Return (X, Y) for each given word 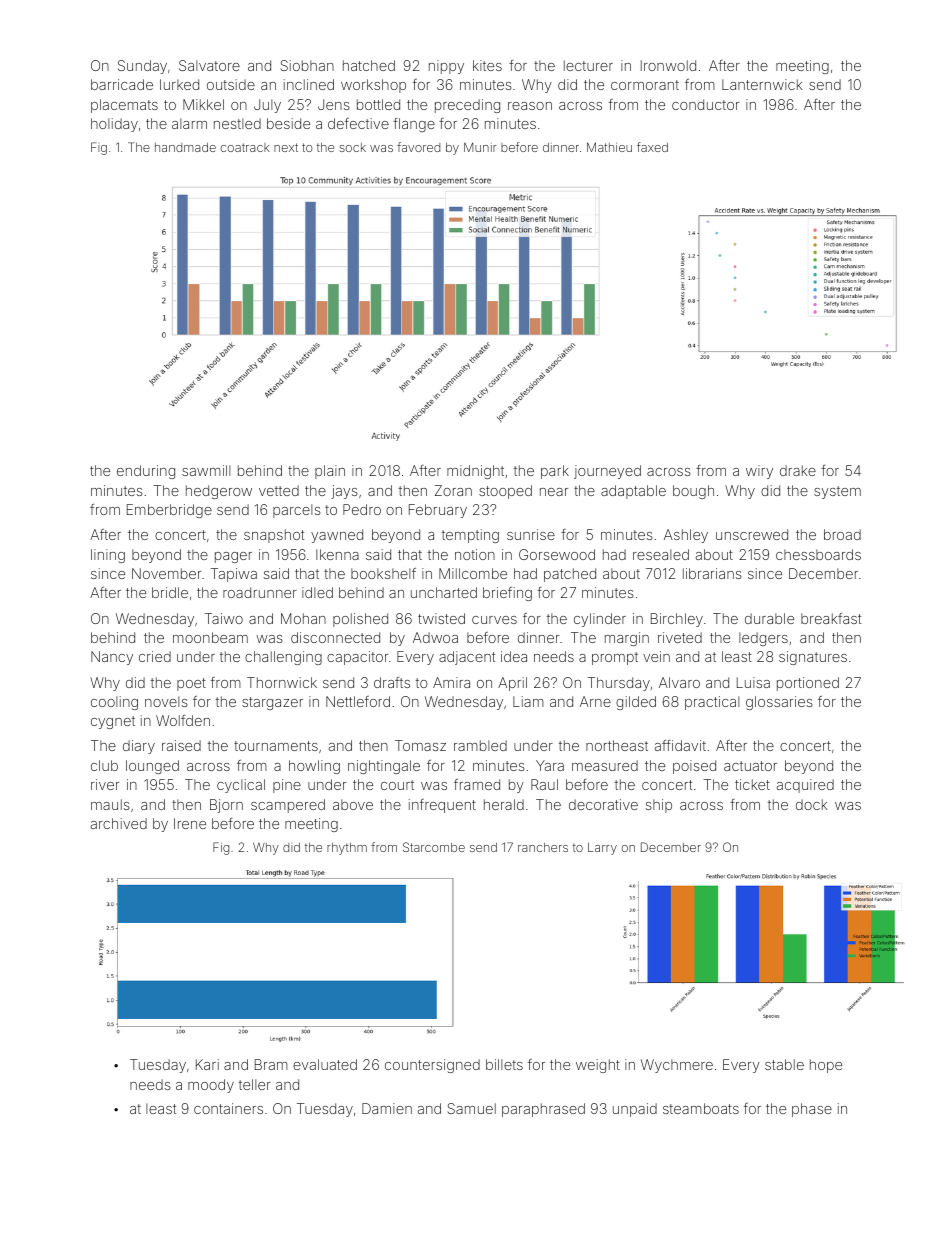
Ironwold (668, 65)
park (555, 472)
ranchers (543, 847)
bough (693, 492)
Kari (207, 1064)
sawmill (206, 470)
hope (826, 1066)
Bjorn (226, 806)
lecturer (588, 65)
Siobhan (307, 65)
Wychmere (677, 1066)
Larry (602, 849)
